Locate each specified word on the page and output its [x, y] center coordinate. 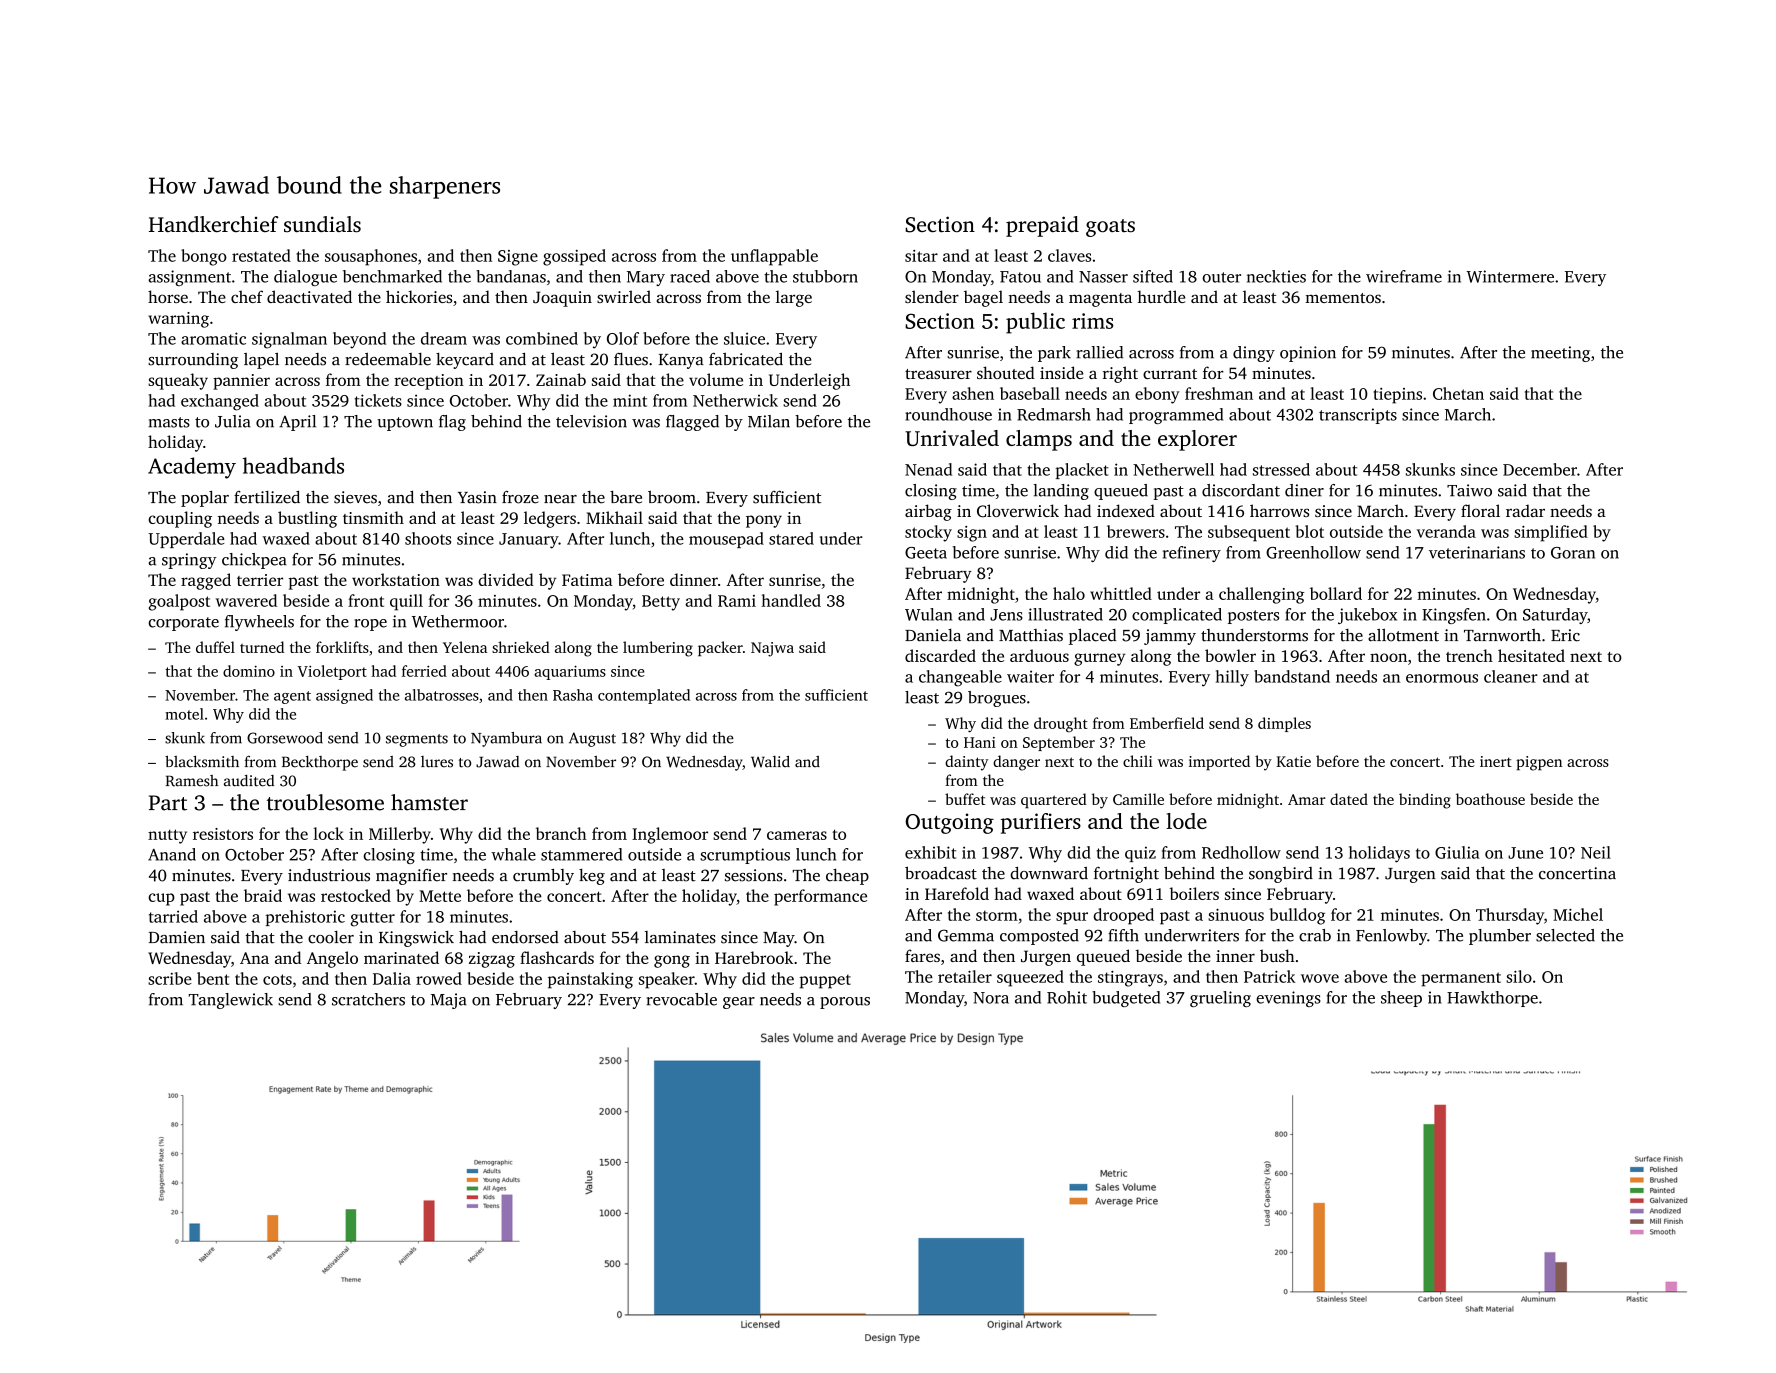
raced [690, 276]
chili [1138, 761]
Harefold [957, 893]
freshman [1219, 393]
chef [247, 296]
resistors [223, 834]
